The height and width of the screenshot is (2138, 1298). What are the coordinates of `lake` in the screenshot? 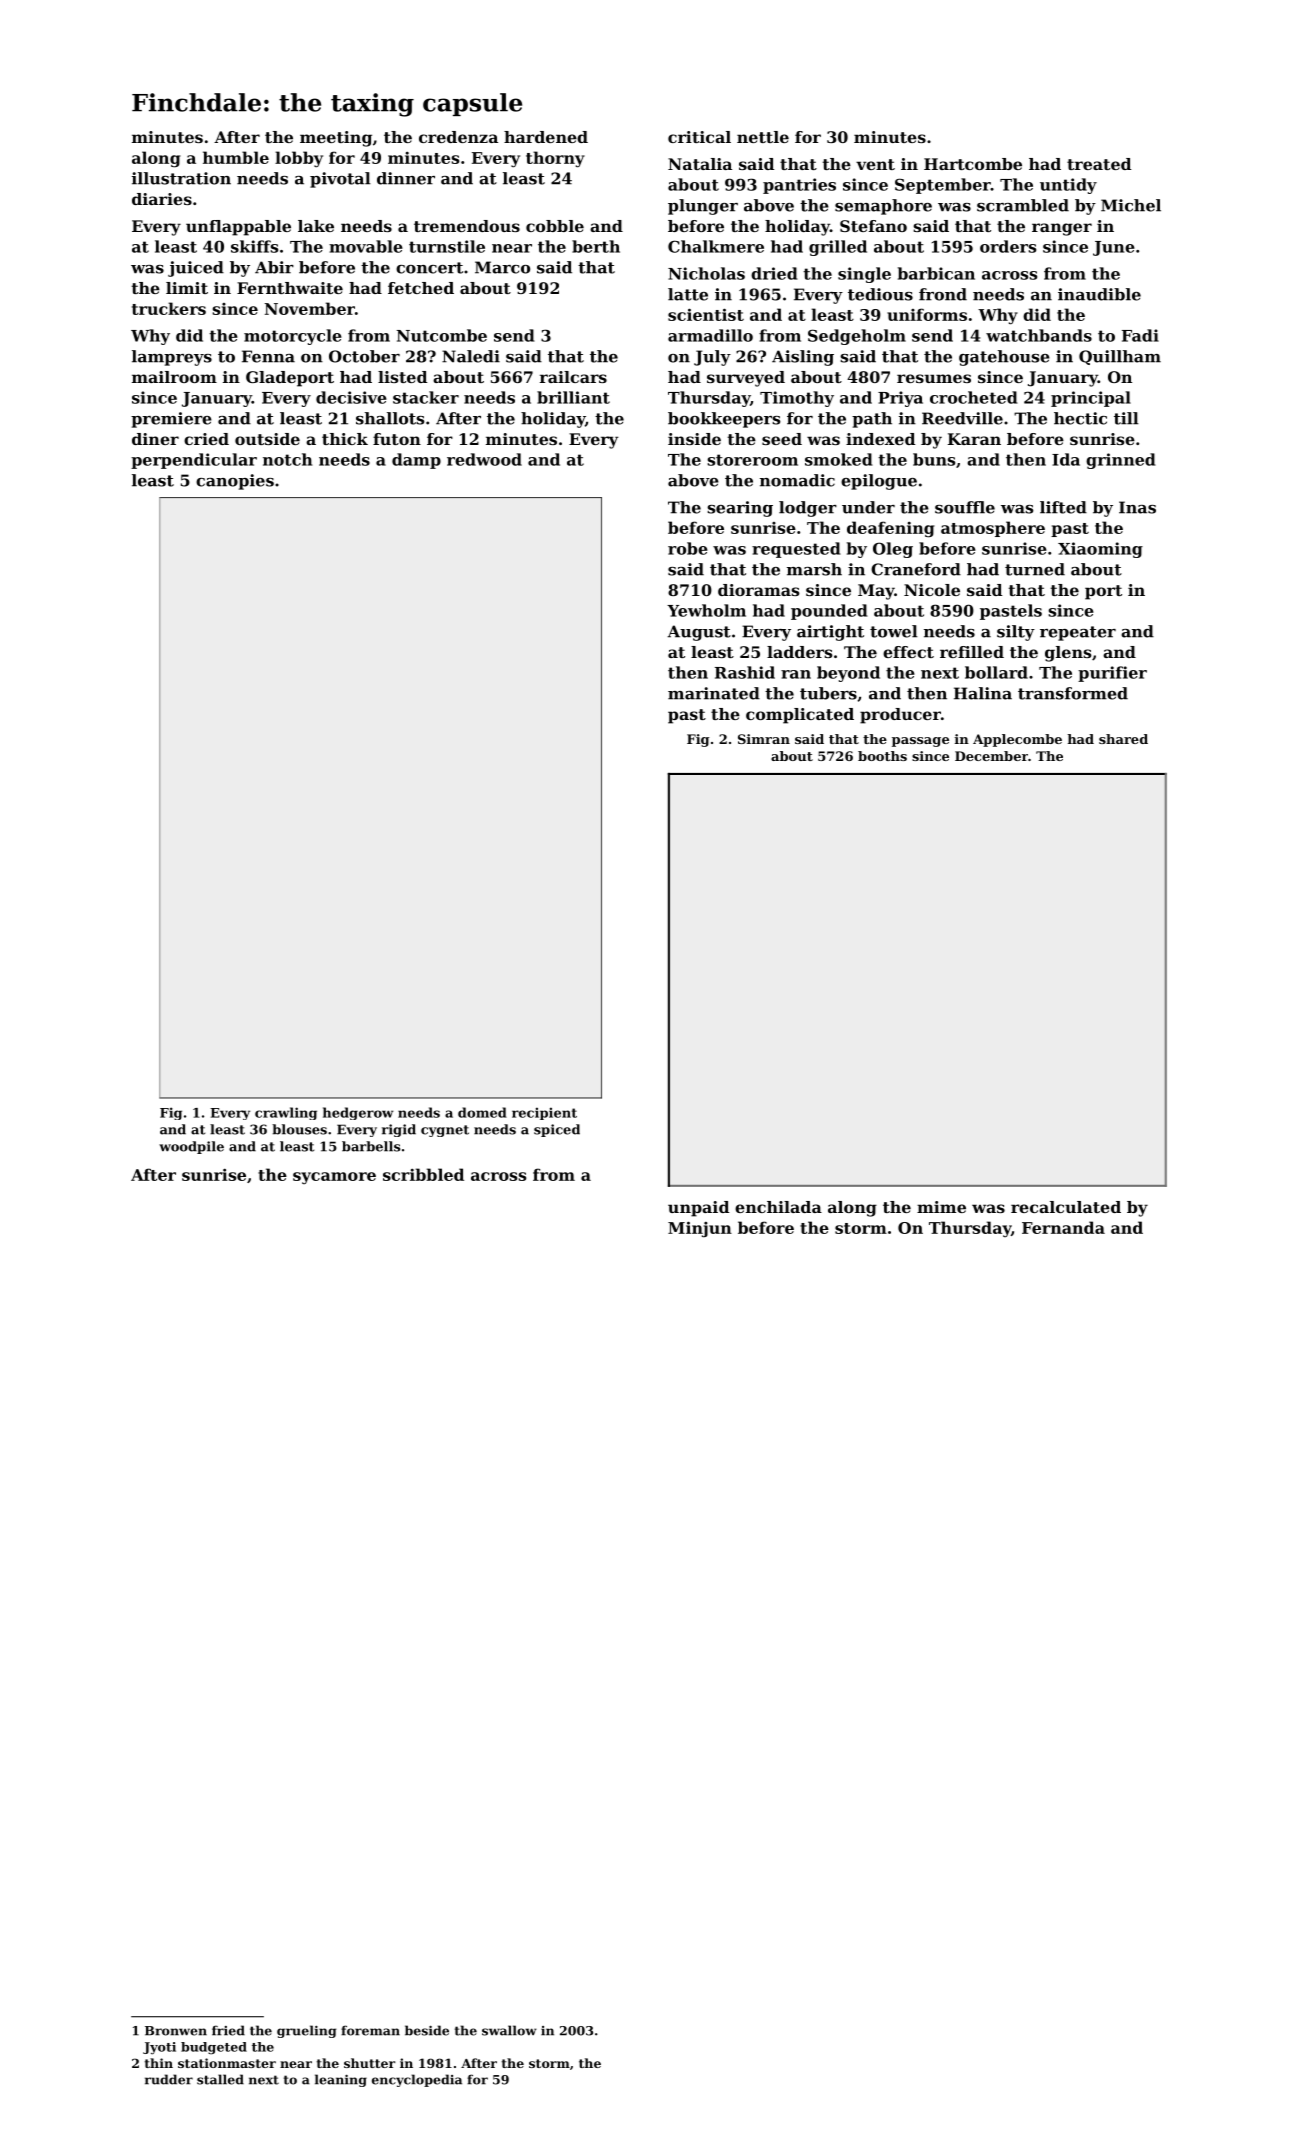 It's located at (316, 226).
